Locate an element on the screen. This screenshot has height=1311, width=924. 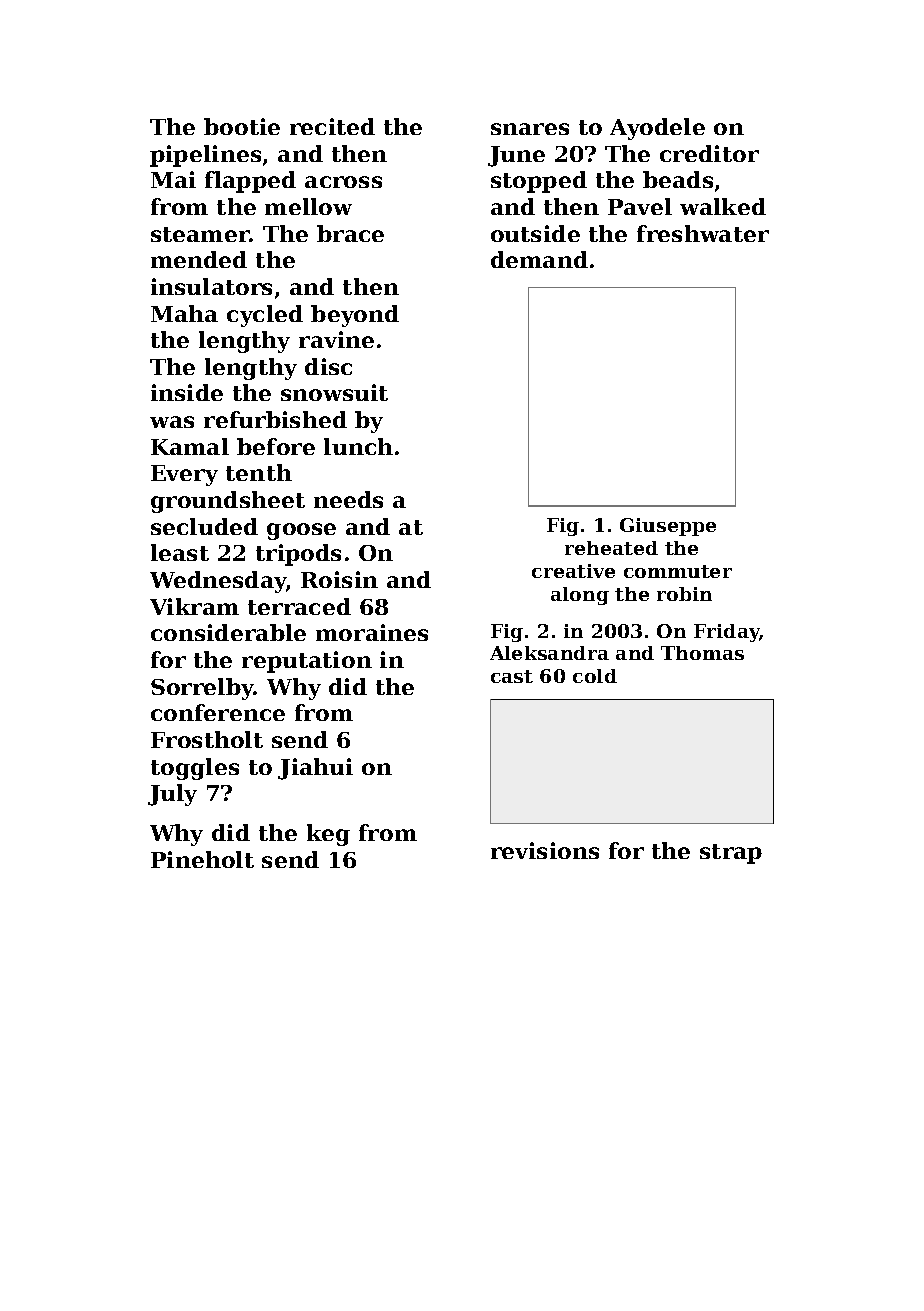
Mai is located at coordinates (173, 179).
